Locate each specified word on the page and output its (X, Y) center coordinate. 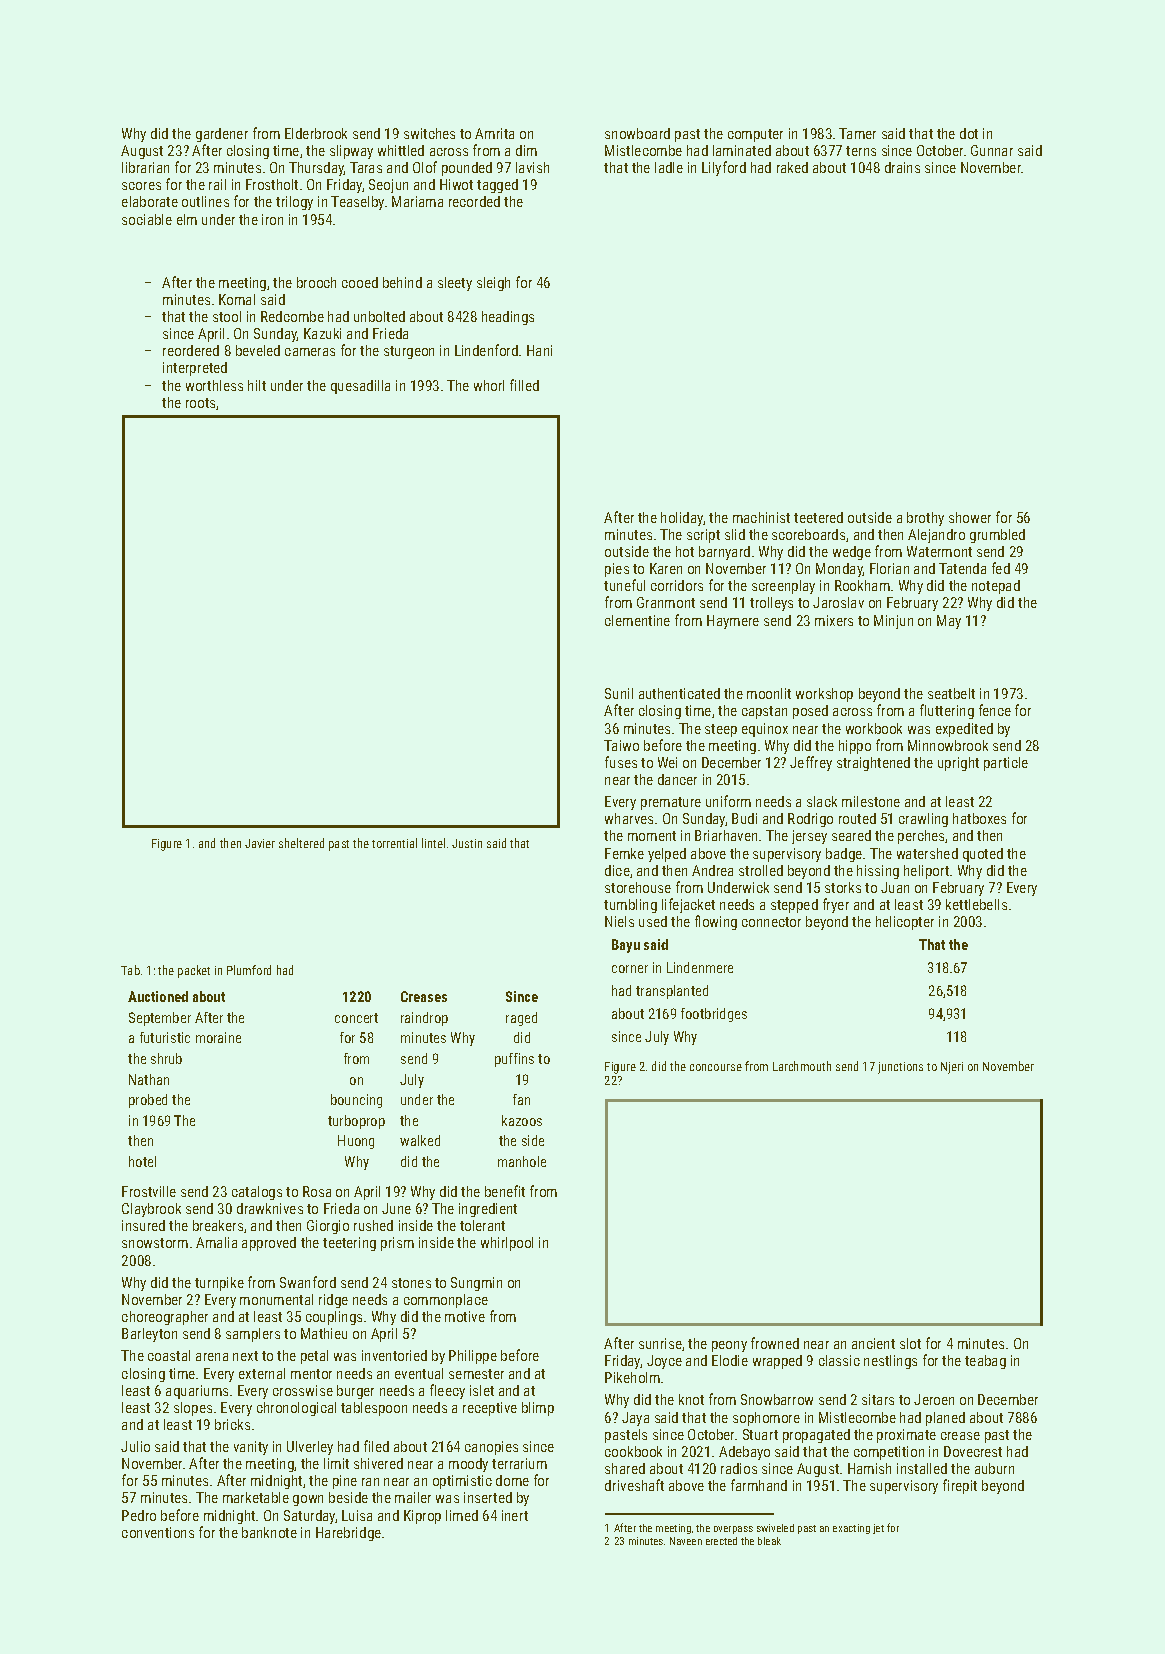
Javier (260, 843)
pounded (467, 169)
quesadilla (360, 387)
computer (755, 135)
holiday (682, 519)
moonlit (769, 693)
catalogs (257, 1193)
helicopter (905, 923)
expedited (964, 730)
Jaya (635, 1419)
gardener (222, 135)
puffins (514, 1060)
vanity (251, 1448)
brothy (925, 519)
